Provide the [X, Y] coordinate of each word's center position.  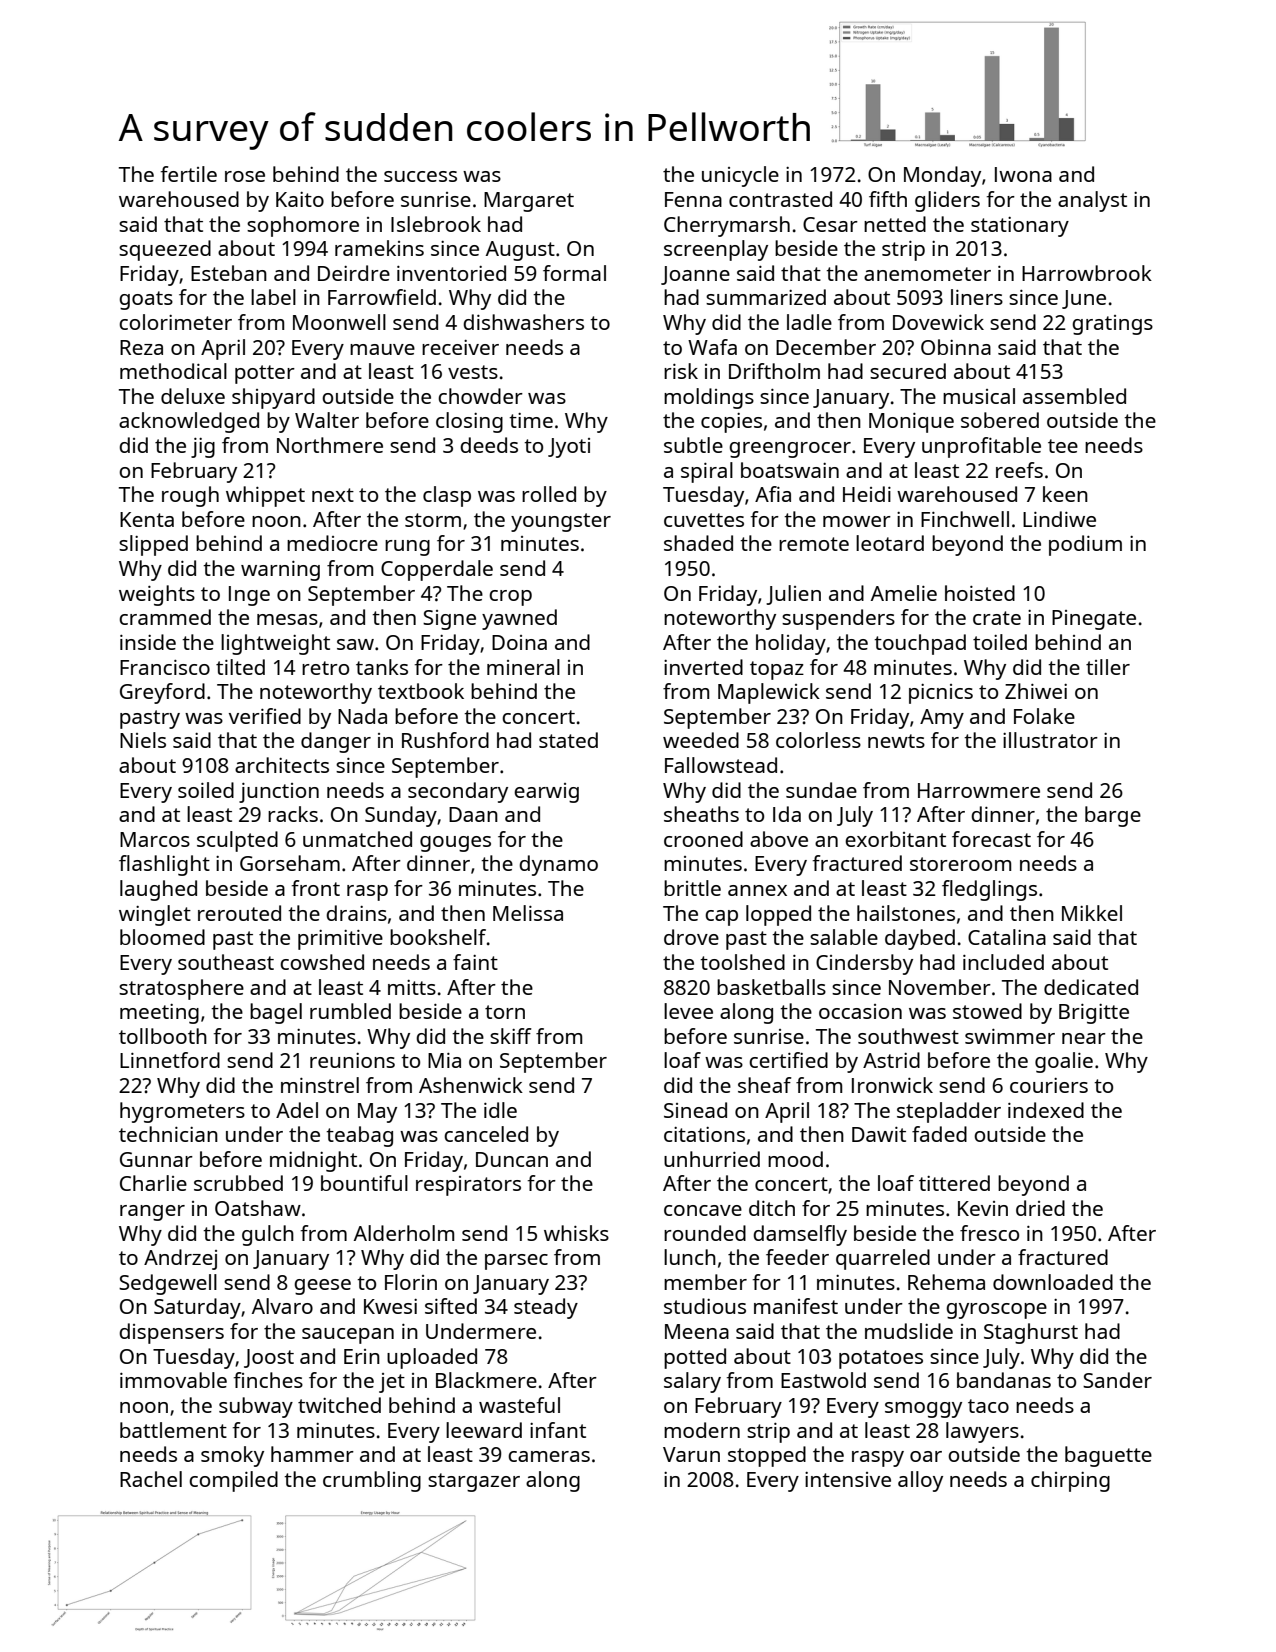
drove [691, 937]
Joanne [695, 275]
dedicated [1091, 987]
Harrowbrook [1087, 273]
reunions [352, 1060]
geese [322, 1287]
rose [245, 176]
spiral [707, 472]
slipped [153, 545]
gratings [1112, 325]
